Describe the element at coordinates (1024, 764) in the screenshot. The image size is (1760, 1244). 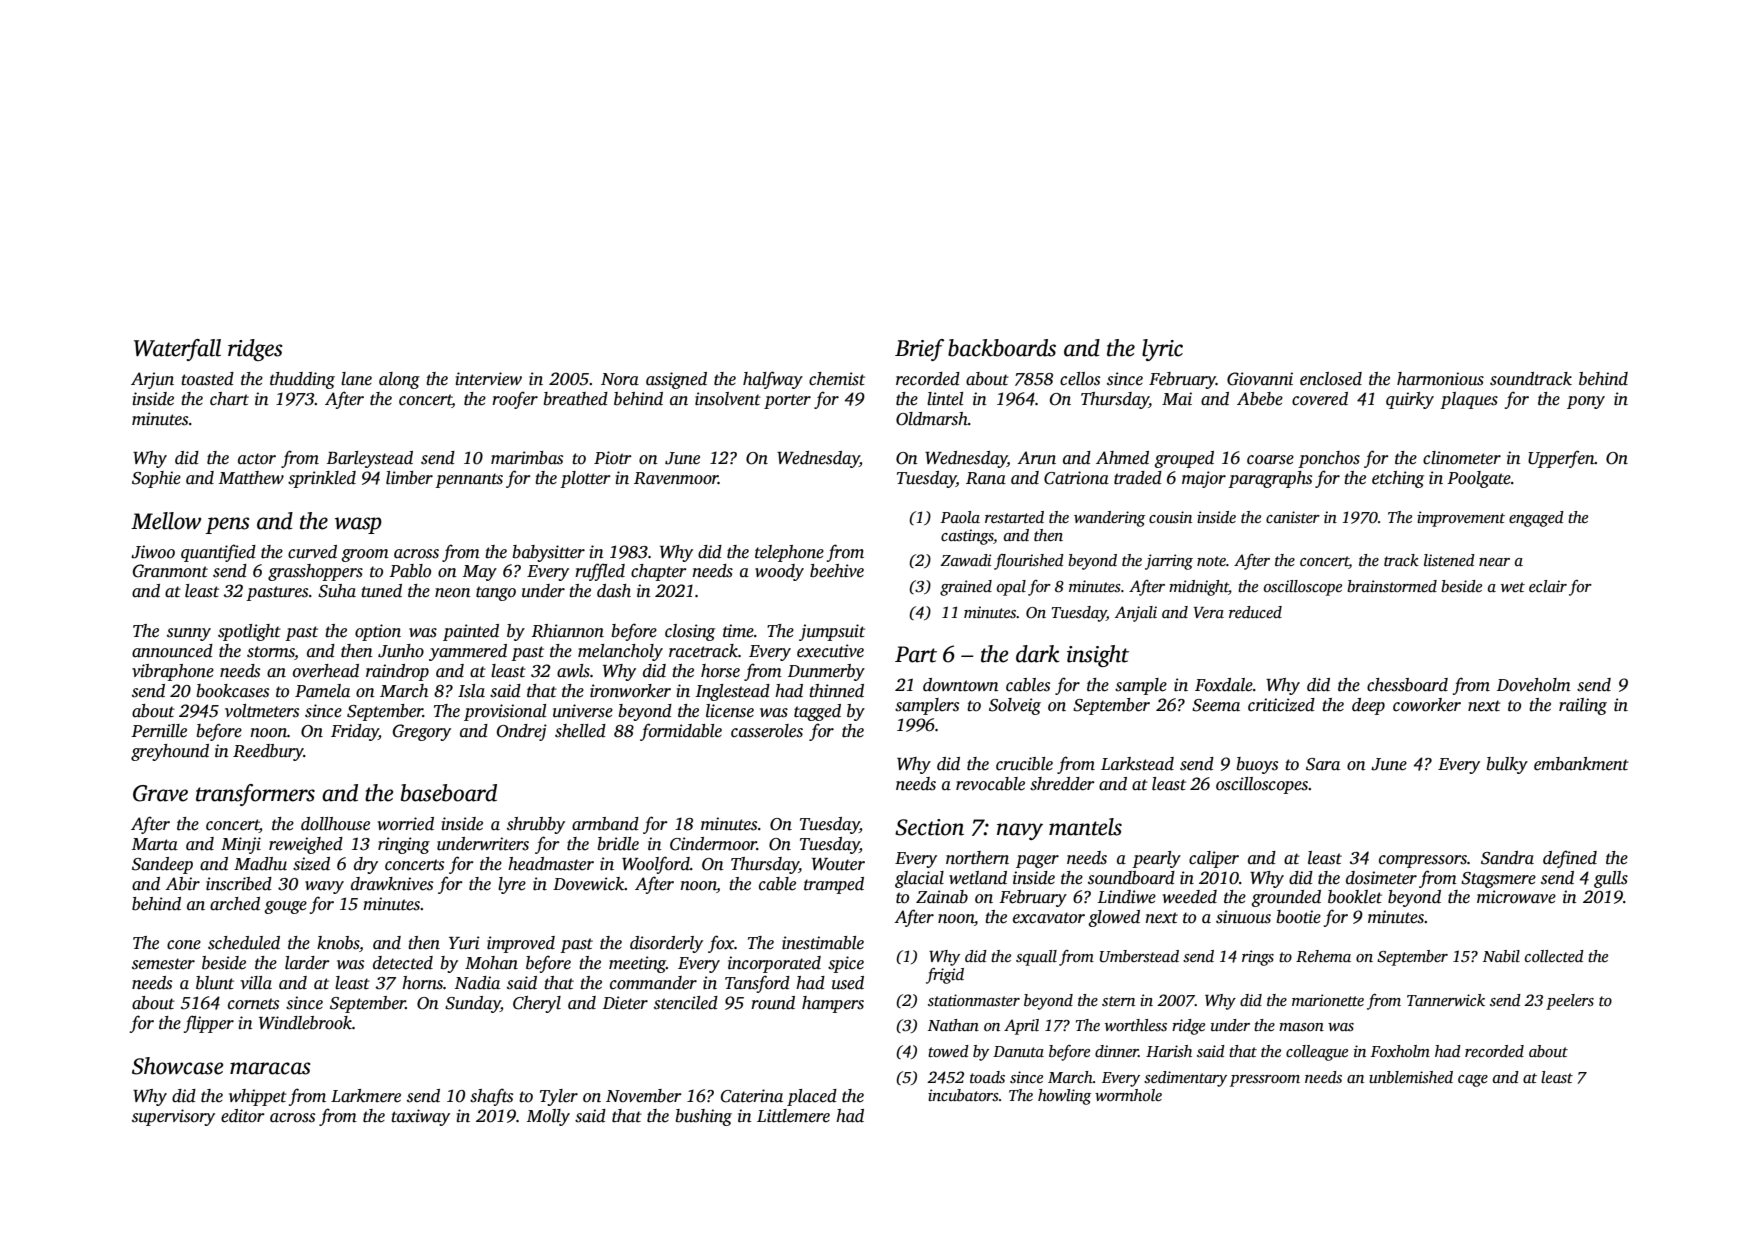
I see `crucible` at that location.
